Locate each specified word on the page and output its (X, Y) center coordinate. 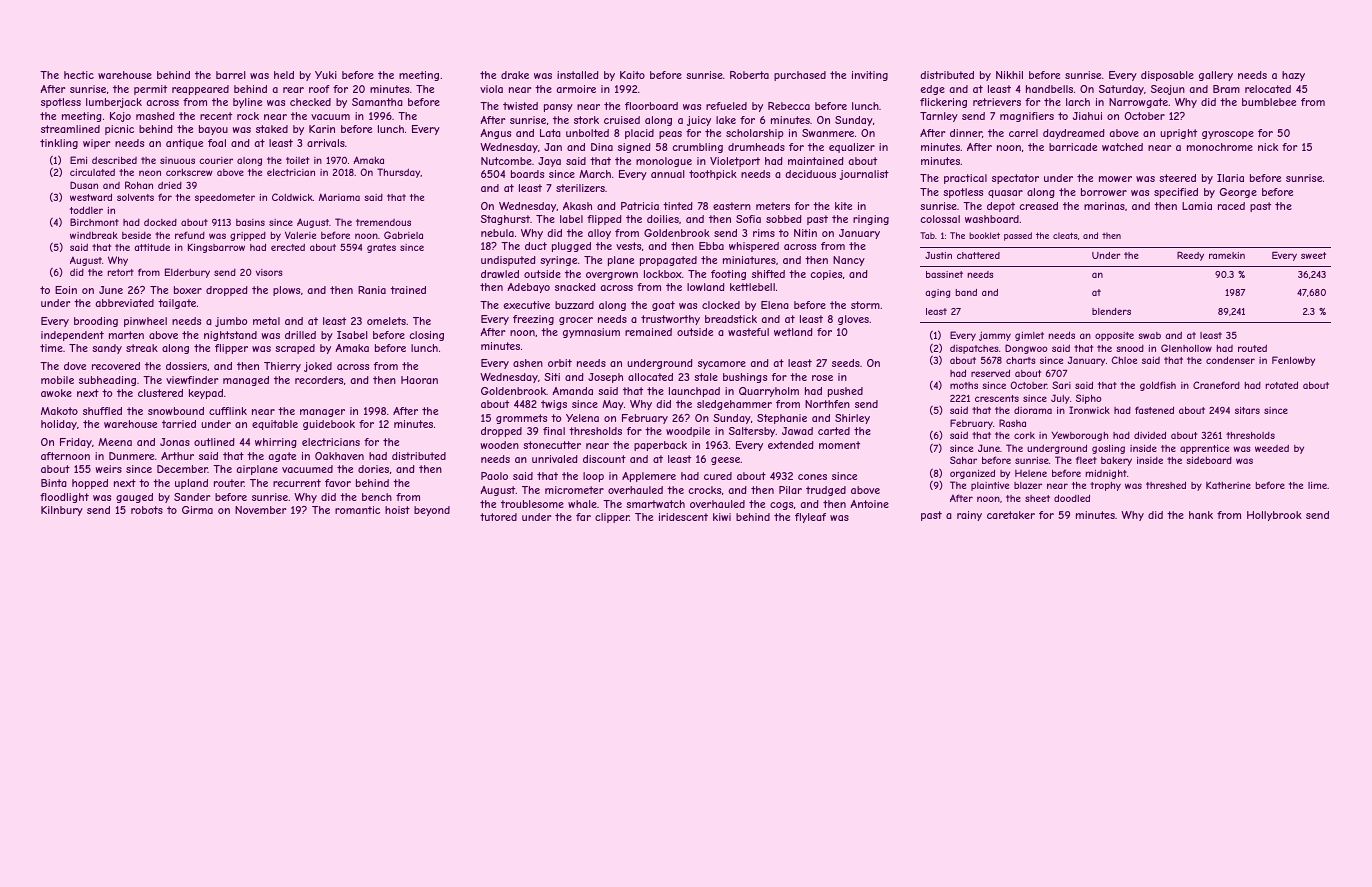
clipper (612, 518)
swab (1149, 335)
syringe (558, 261)
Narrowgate (1138, 103)
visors (269, 272)
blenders (1111, 311)
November (260, 510)
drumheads (756, 147)
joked (318, 367)
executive (527, 305)
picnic (119, 130)
